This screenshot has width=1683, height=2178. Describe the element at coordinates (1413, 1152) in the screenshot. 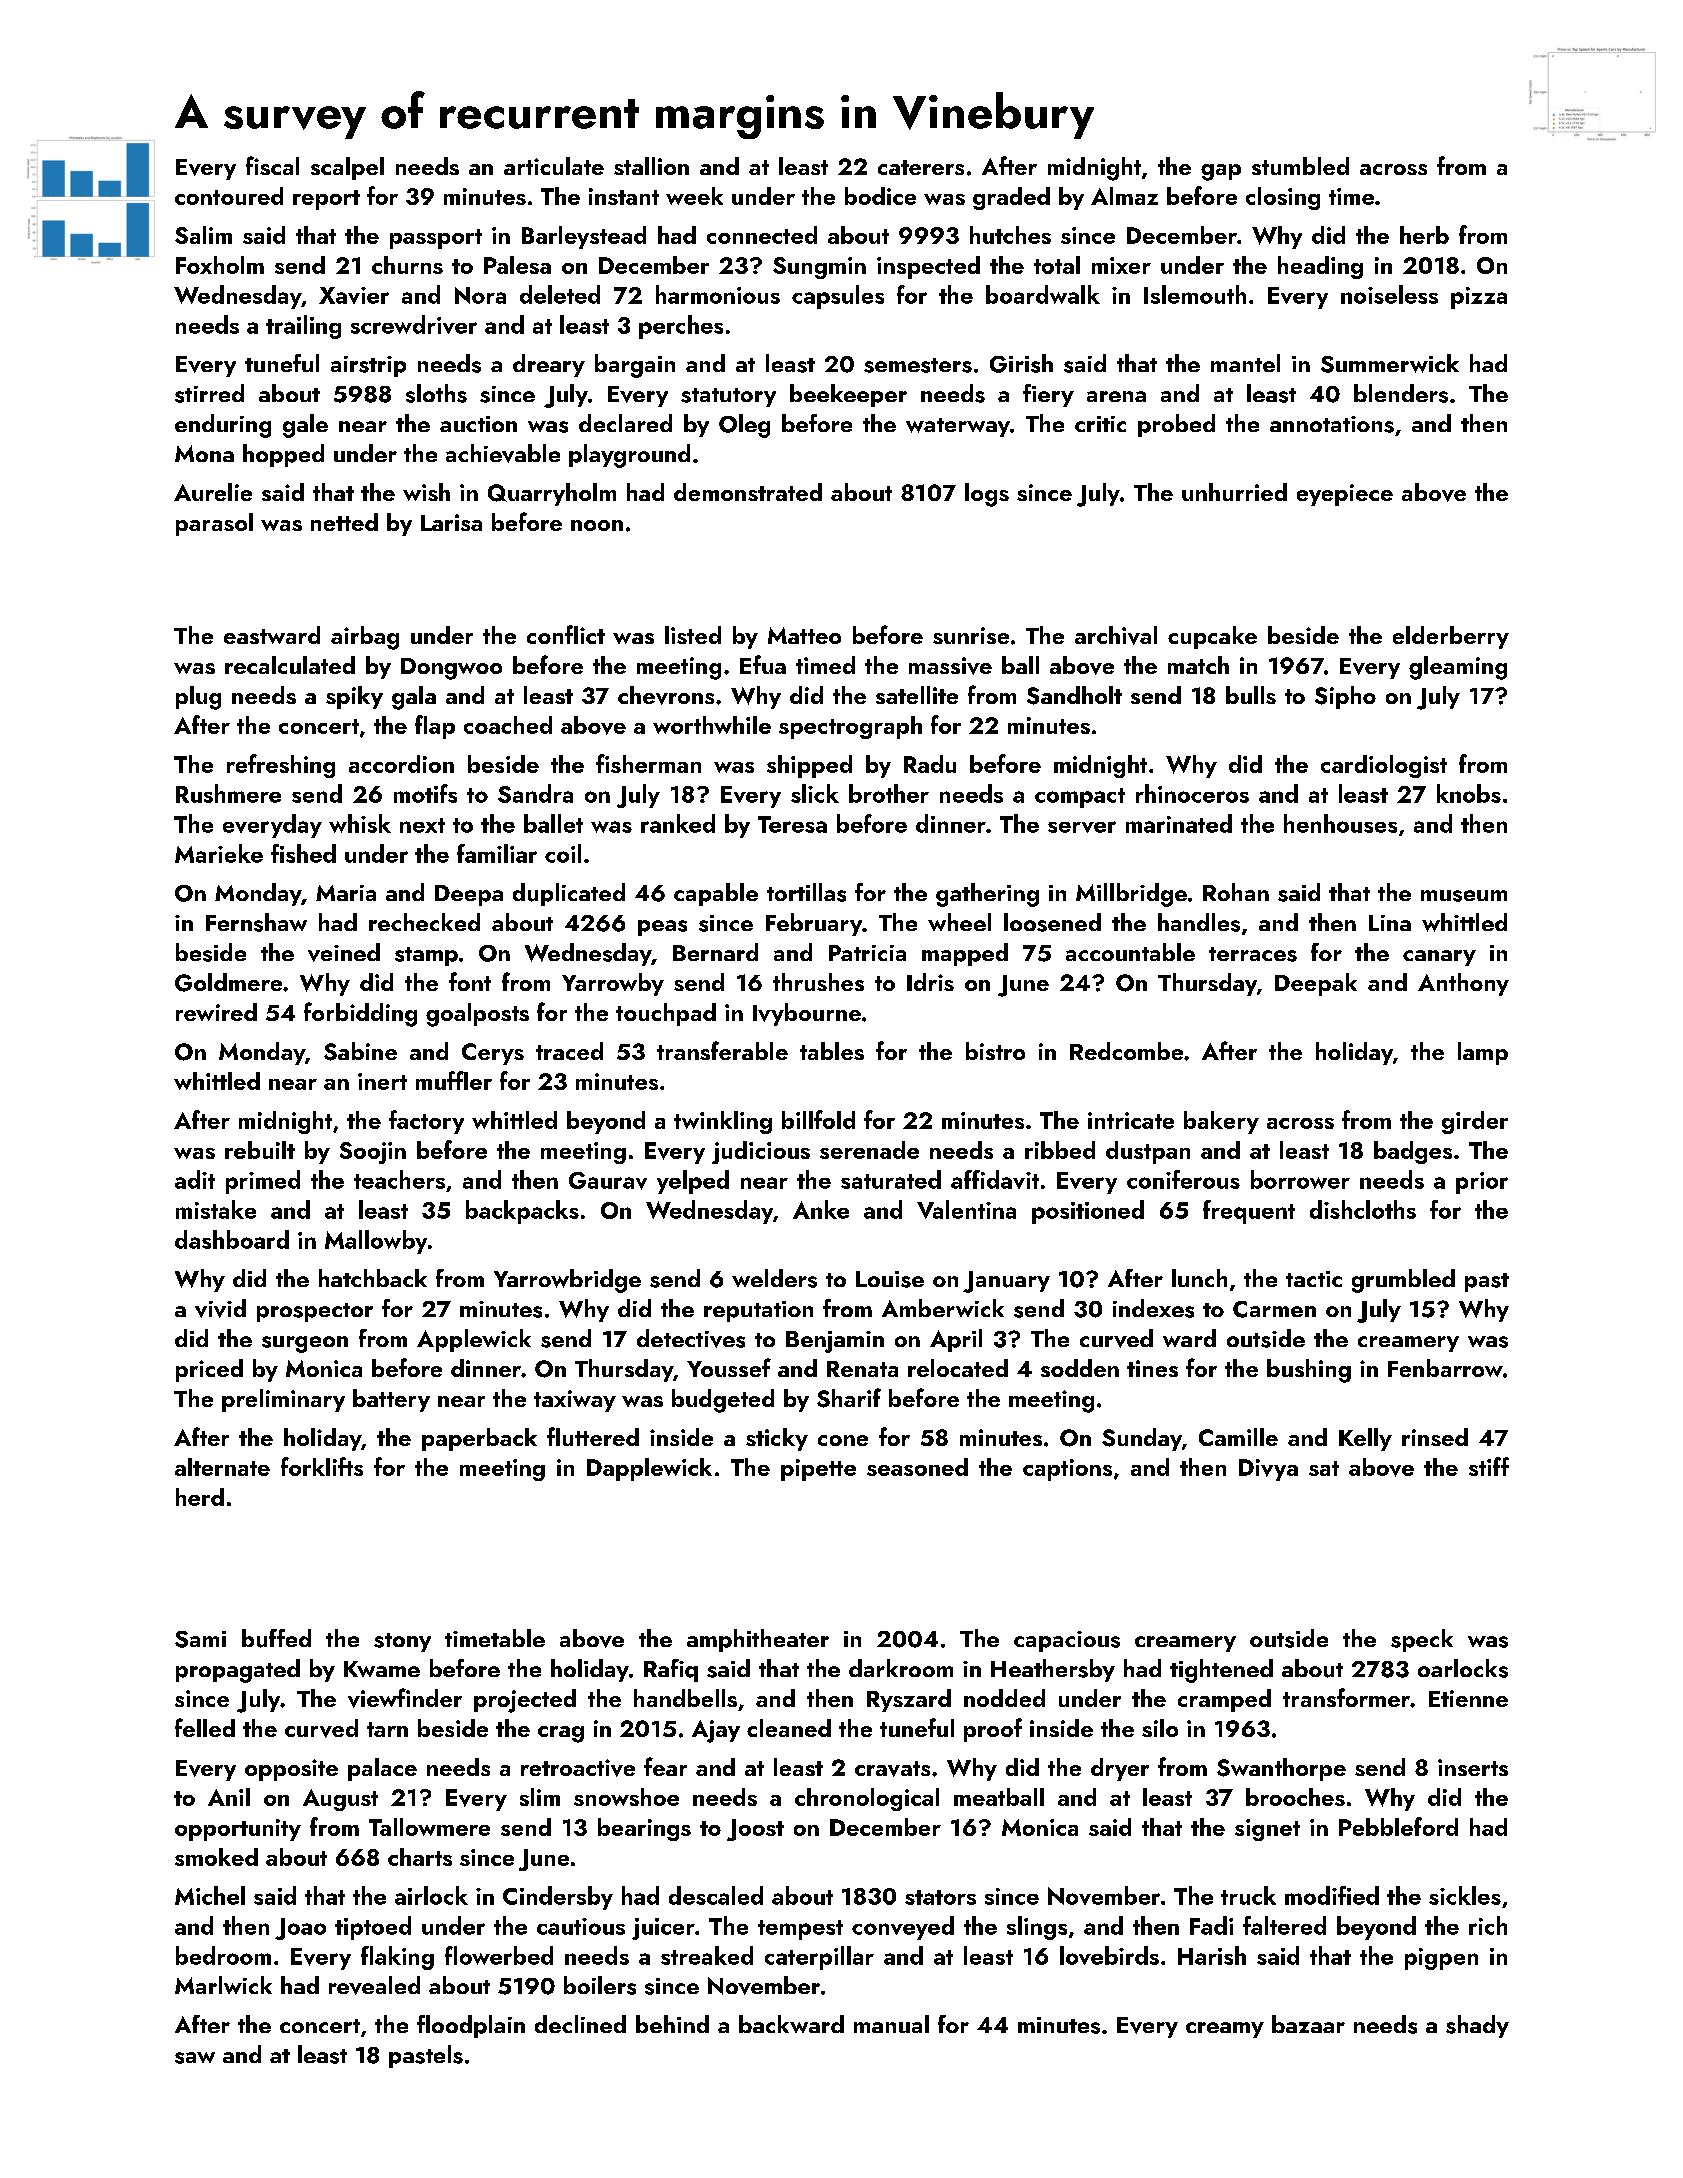

I see `badges` at that location.
